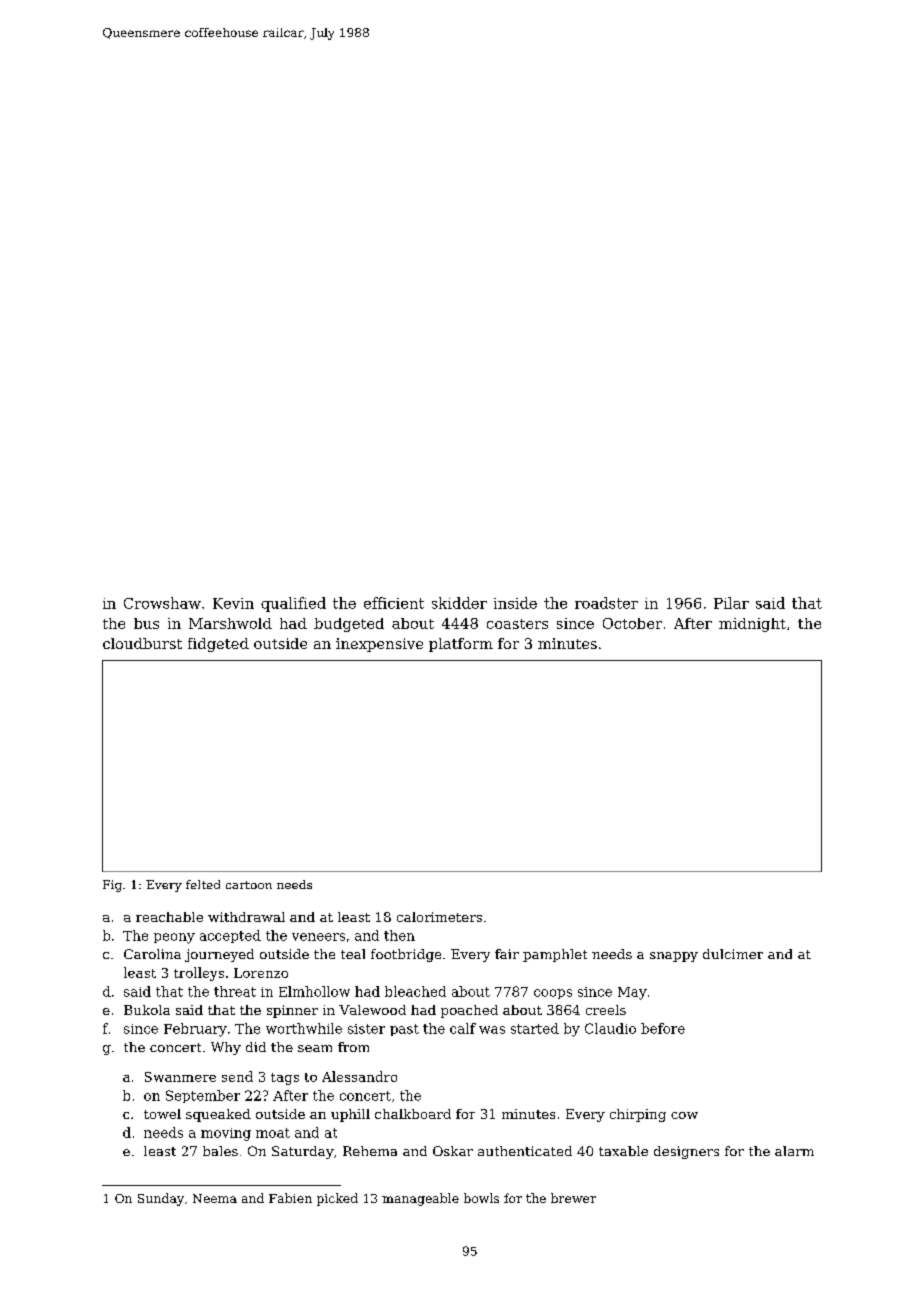  What do you see at coordinates (632, 623) in the document?
I see `October` at bounding box center [632, 623].
